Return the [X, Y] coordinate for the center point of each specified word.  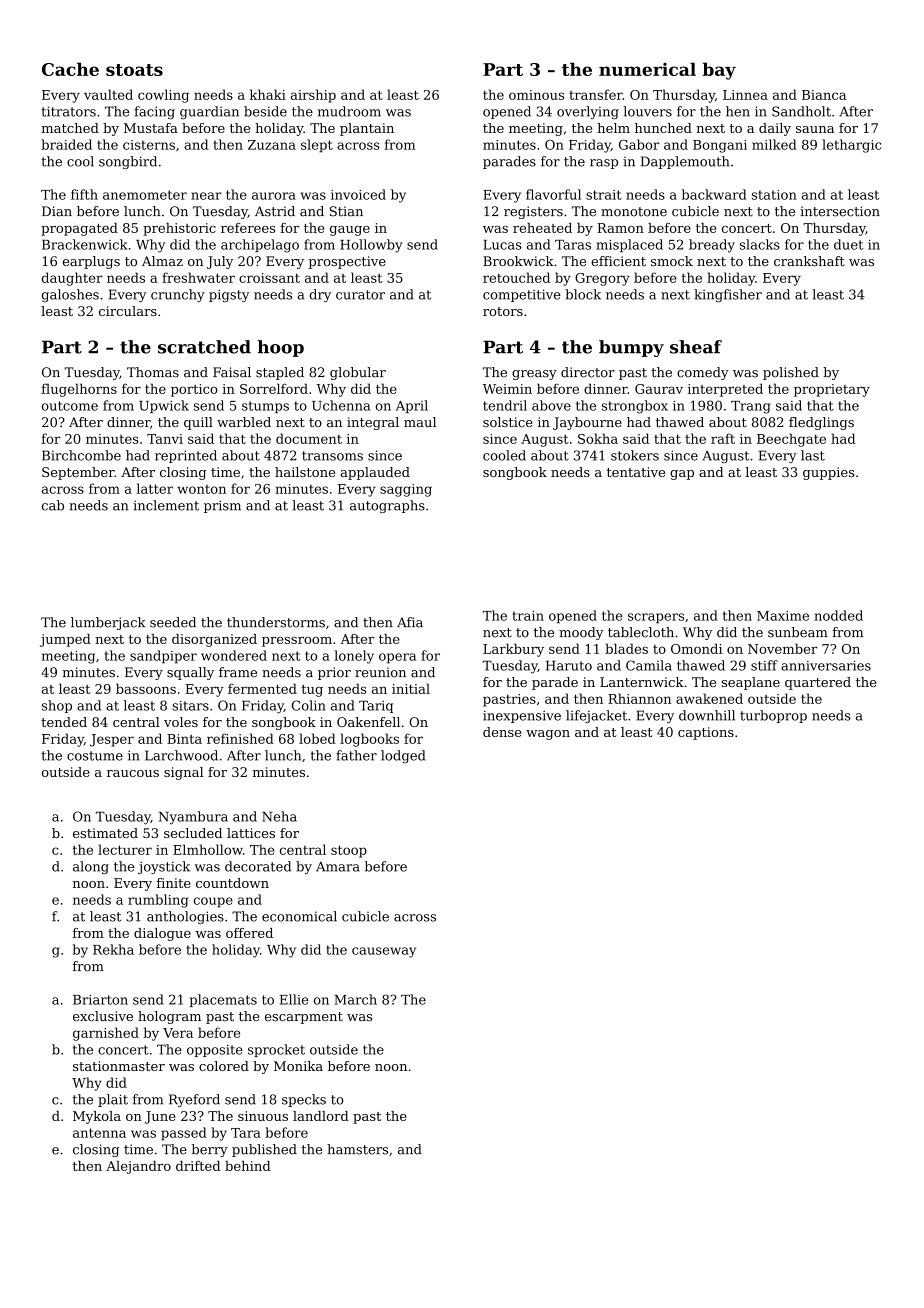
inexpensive [522, 716]
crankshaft [809, 261]
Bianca [824, 95]
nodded [838, 615]
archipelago [260, 246]
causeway [384, 952]
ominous [536, 95]
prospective [347, 262]
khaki [268, 94]
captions [706, 733]
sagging [406, 490]
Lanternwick [642, 682]
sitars [190, 706]
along [91, 867]
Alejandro [138, 1167]
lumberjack [108, 623]
